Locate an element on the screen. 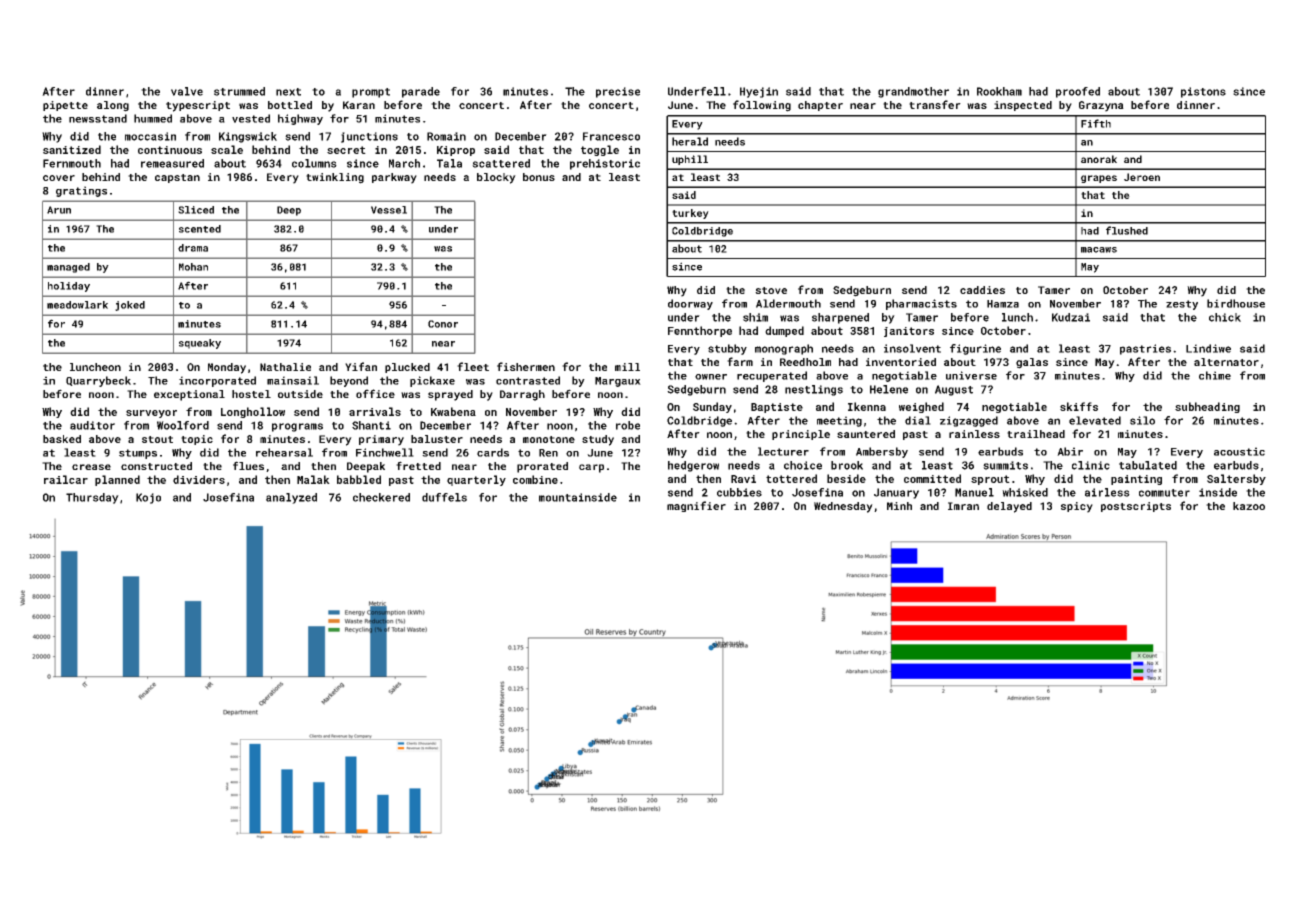 Image resolution: width=1308 pixels, height=924 pixels. macaws is located at coordinates (1099, 250).
